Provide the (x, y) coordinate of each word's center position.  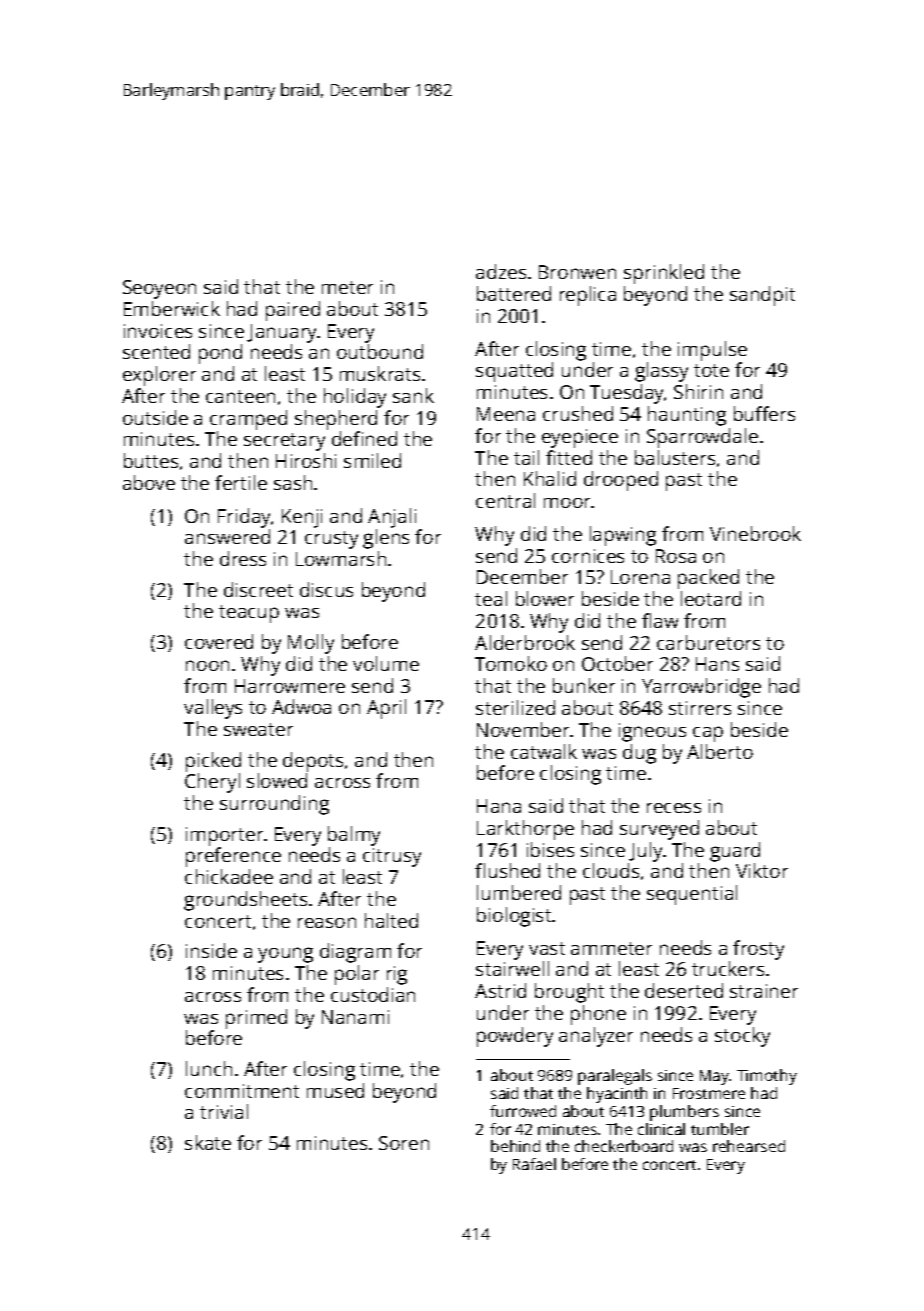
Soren (404, 1143)
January (282, 333)
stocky (742, 1037)
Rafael (534, 1164)
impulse (712, 351)
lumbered (519, 892)
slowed (277, 780)
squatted (514, 372)
